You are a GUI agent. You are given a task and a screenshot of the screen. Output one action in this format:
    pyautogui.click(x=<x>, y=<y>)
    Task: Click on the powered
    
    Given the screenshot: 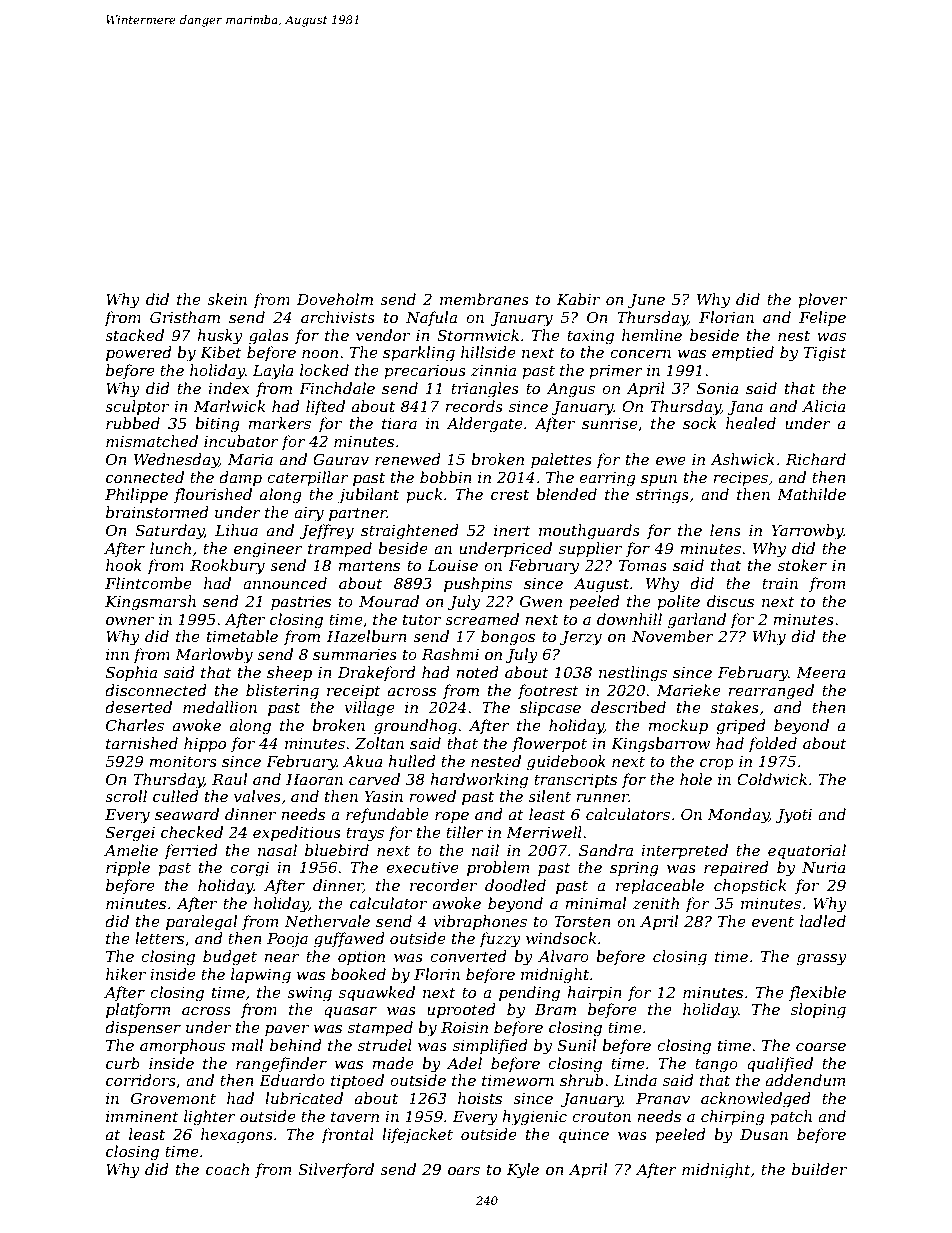 What is the action you would take?
    pyautogui.click(x=139, y=353)
